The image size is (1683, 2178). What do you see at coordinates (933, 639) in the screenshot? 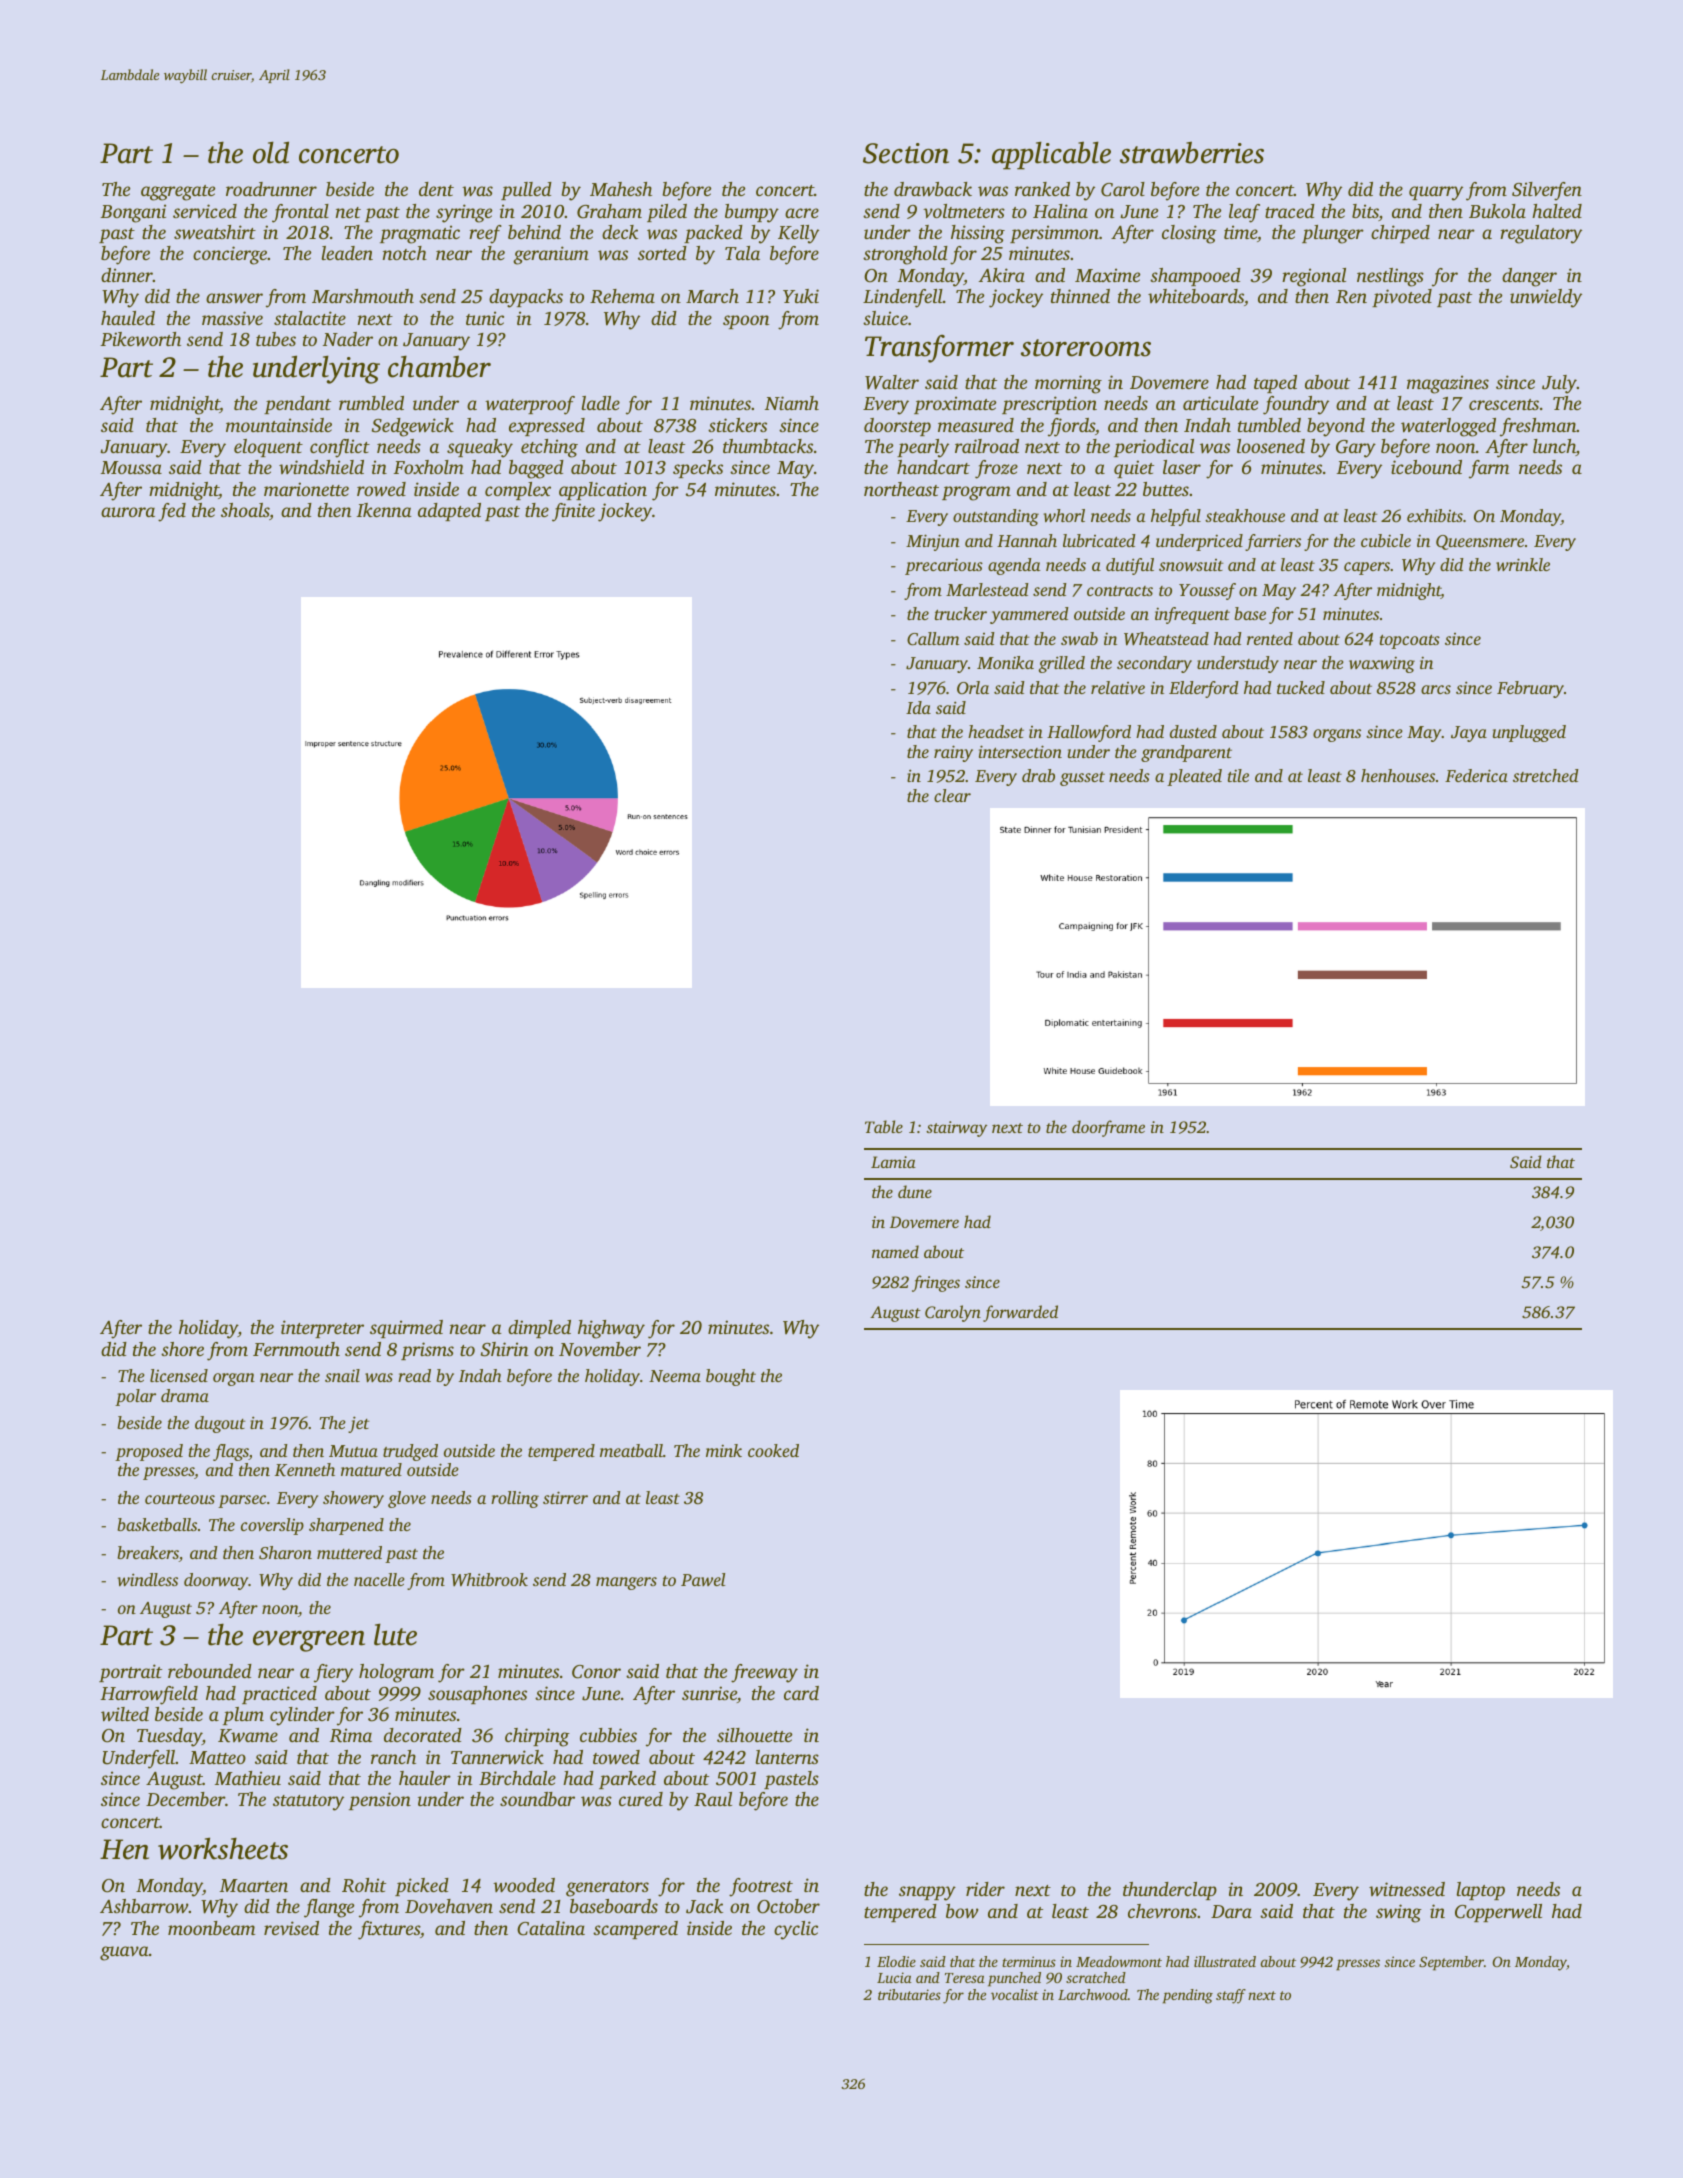
I see `Callum` at bounding box center [933, 639].
